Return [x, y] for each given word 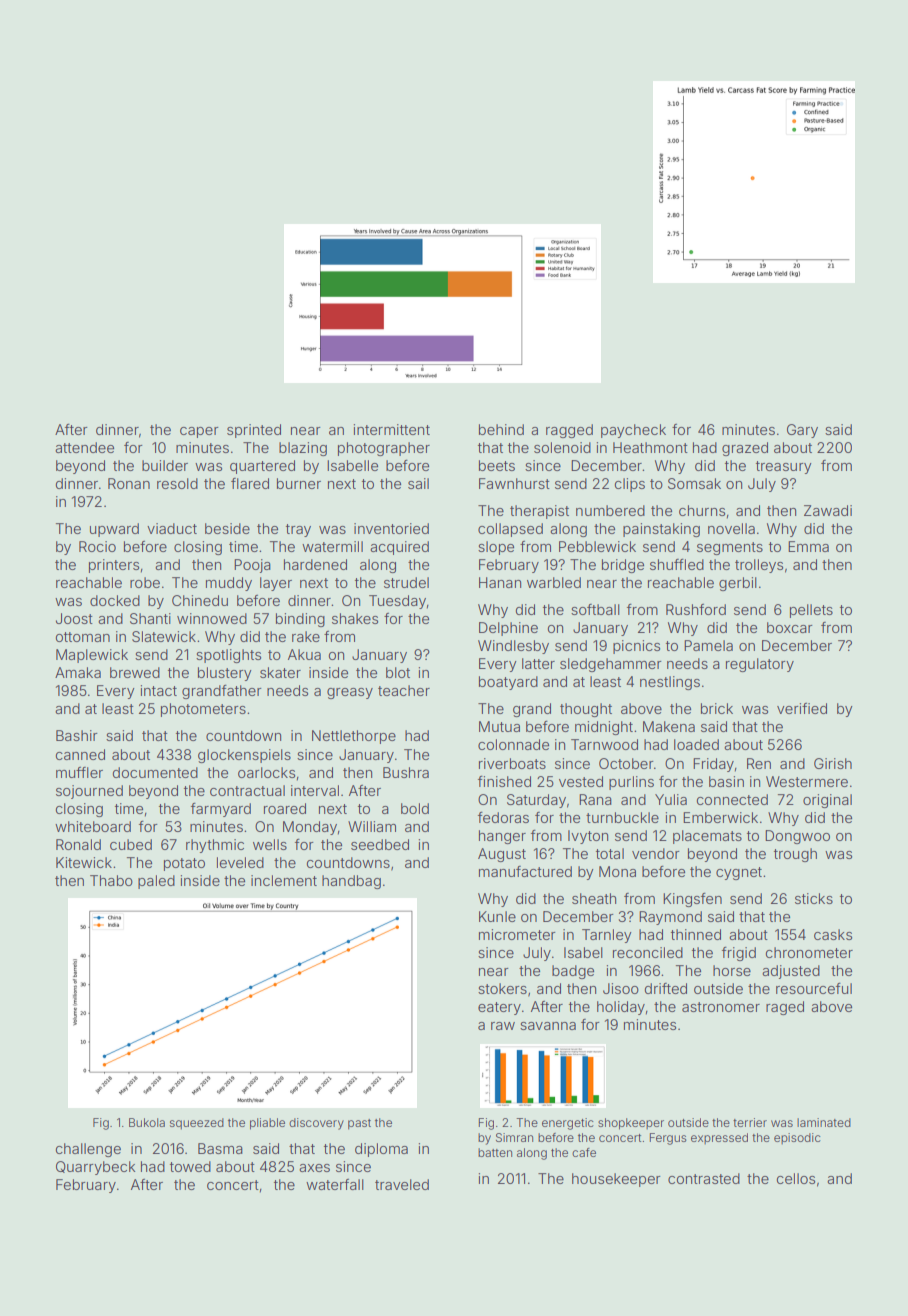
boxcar [790, 627]
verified [802, 708]
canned [80, 754]
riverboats [512, 763]
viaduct [172, 528]
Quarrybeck [96, 1168]
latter [538, 663]
